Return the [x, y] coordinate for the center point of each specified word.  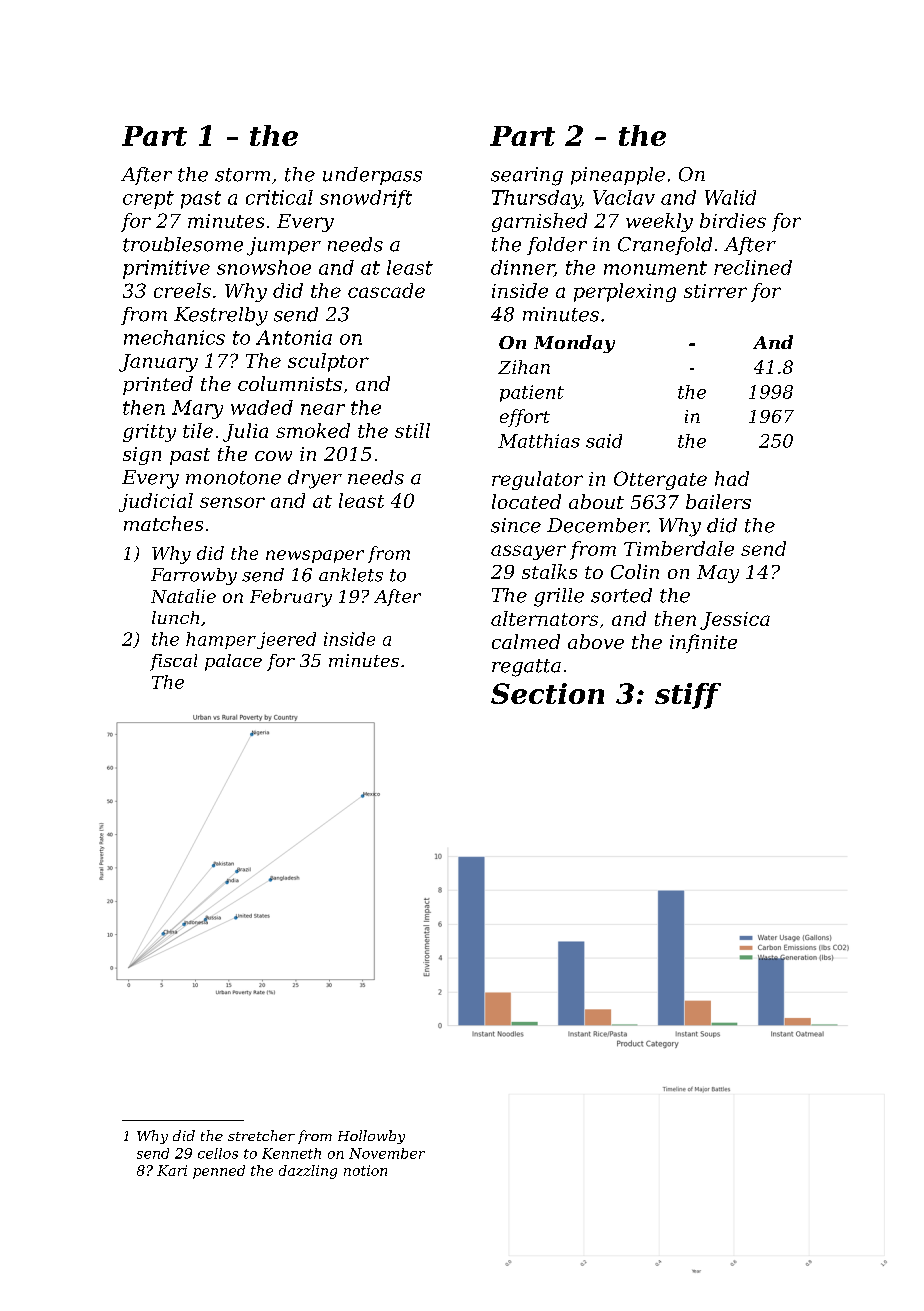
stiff [688, 696]
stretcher [261, 1135]
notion [365, 1170]
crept [148, 200]
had [732, 478]
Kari [172, 1170]
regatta [526, 668]
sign [142, 456]
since [516, 525]
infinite [703, 643]
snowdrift [366, 199]
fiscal [173, 662]
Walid [730, 197]
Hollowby [371, 1137]
